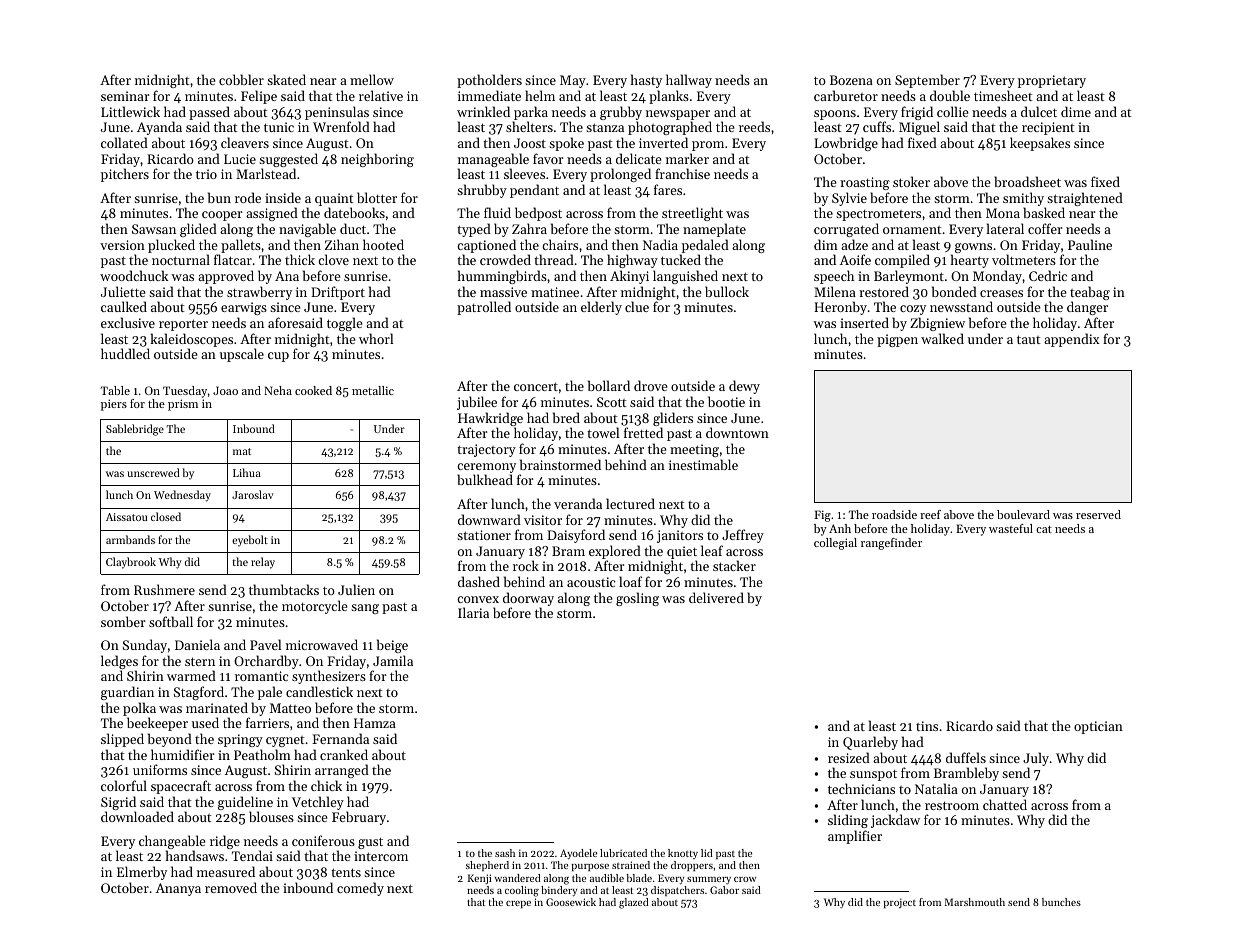  What do you see at coordinates (911, 181) in the document?
I see `stoker` at bounding box center [911, 181].
